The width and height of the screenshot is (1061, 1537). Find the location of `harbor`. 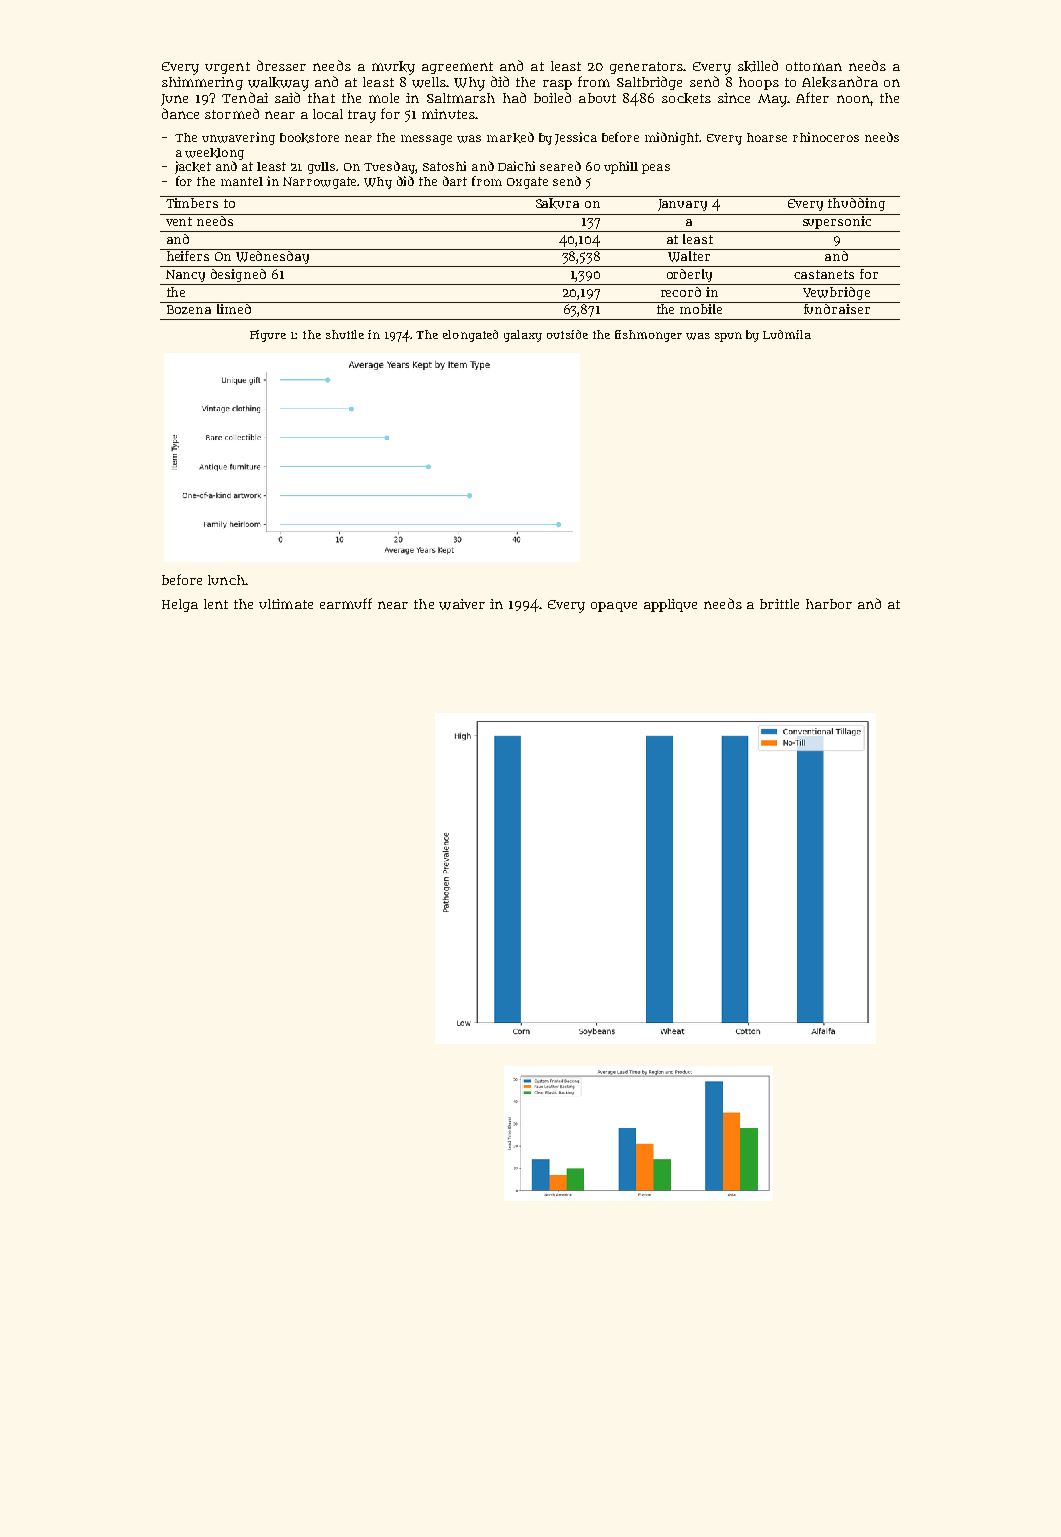

harbor is located at coordinates (829, 604).
